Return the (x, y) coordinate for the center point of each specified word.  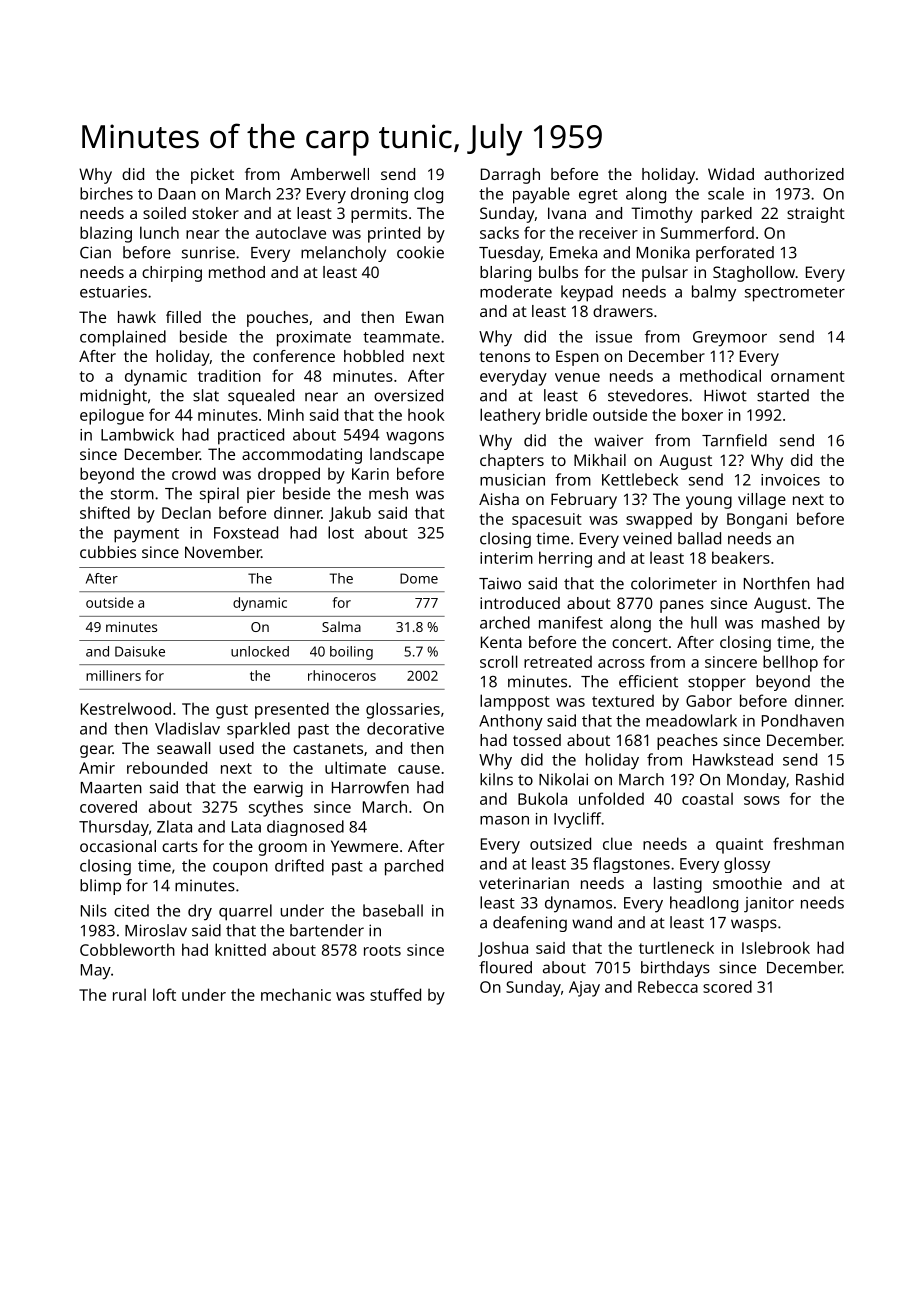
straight (816, 215)
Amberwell (329, 174)
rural (129, 994)
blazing (106, 234)
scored (727, 986)
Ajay (584, 989)
